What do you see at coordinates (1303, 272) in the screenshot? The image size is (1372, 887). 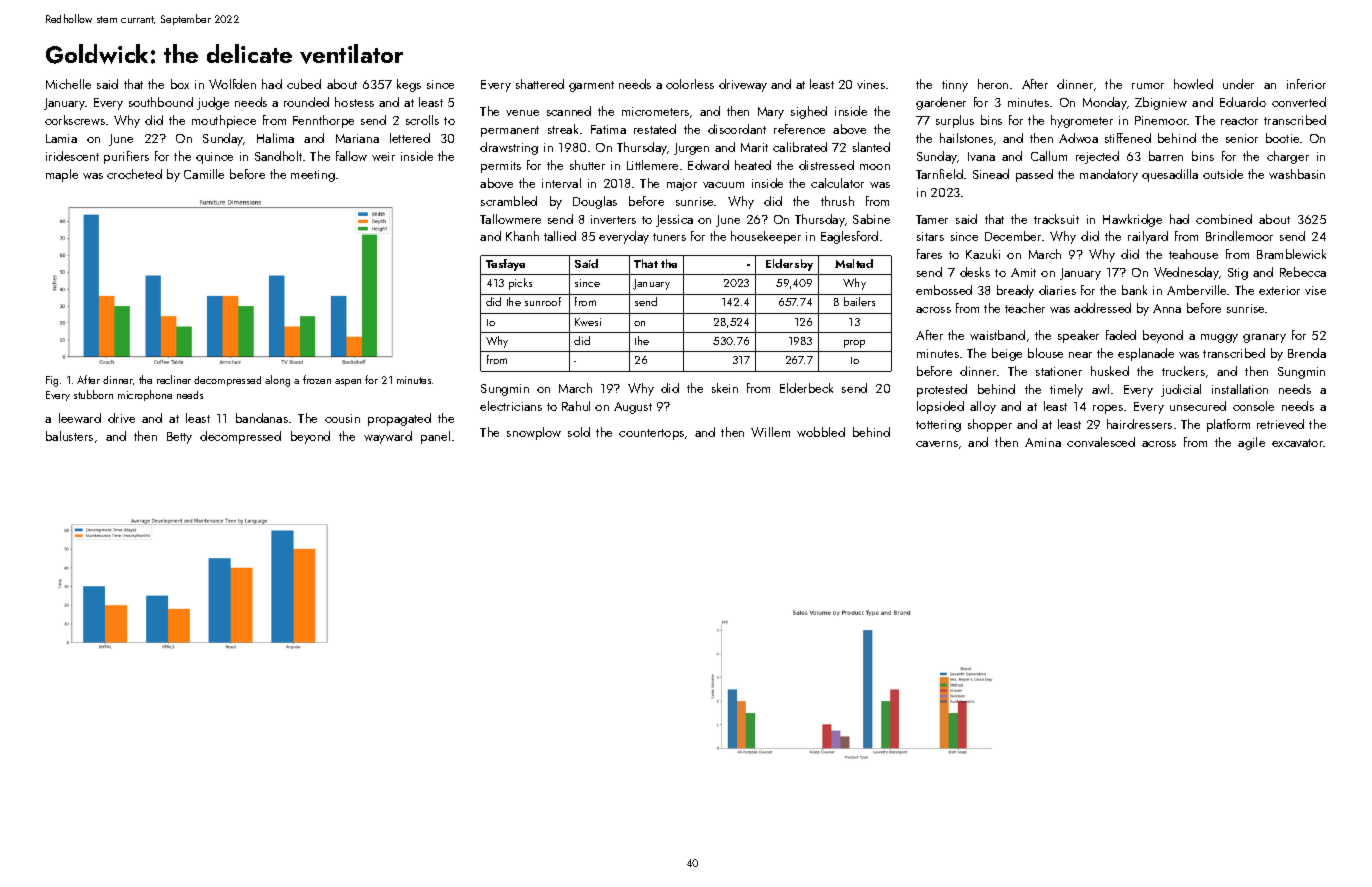 I see `Rebecca` at bounding box center [1303, 272].
